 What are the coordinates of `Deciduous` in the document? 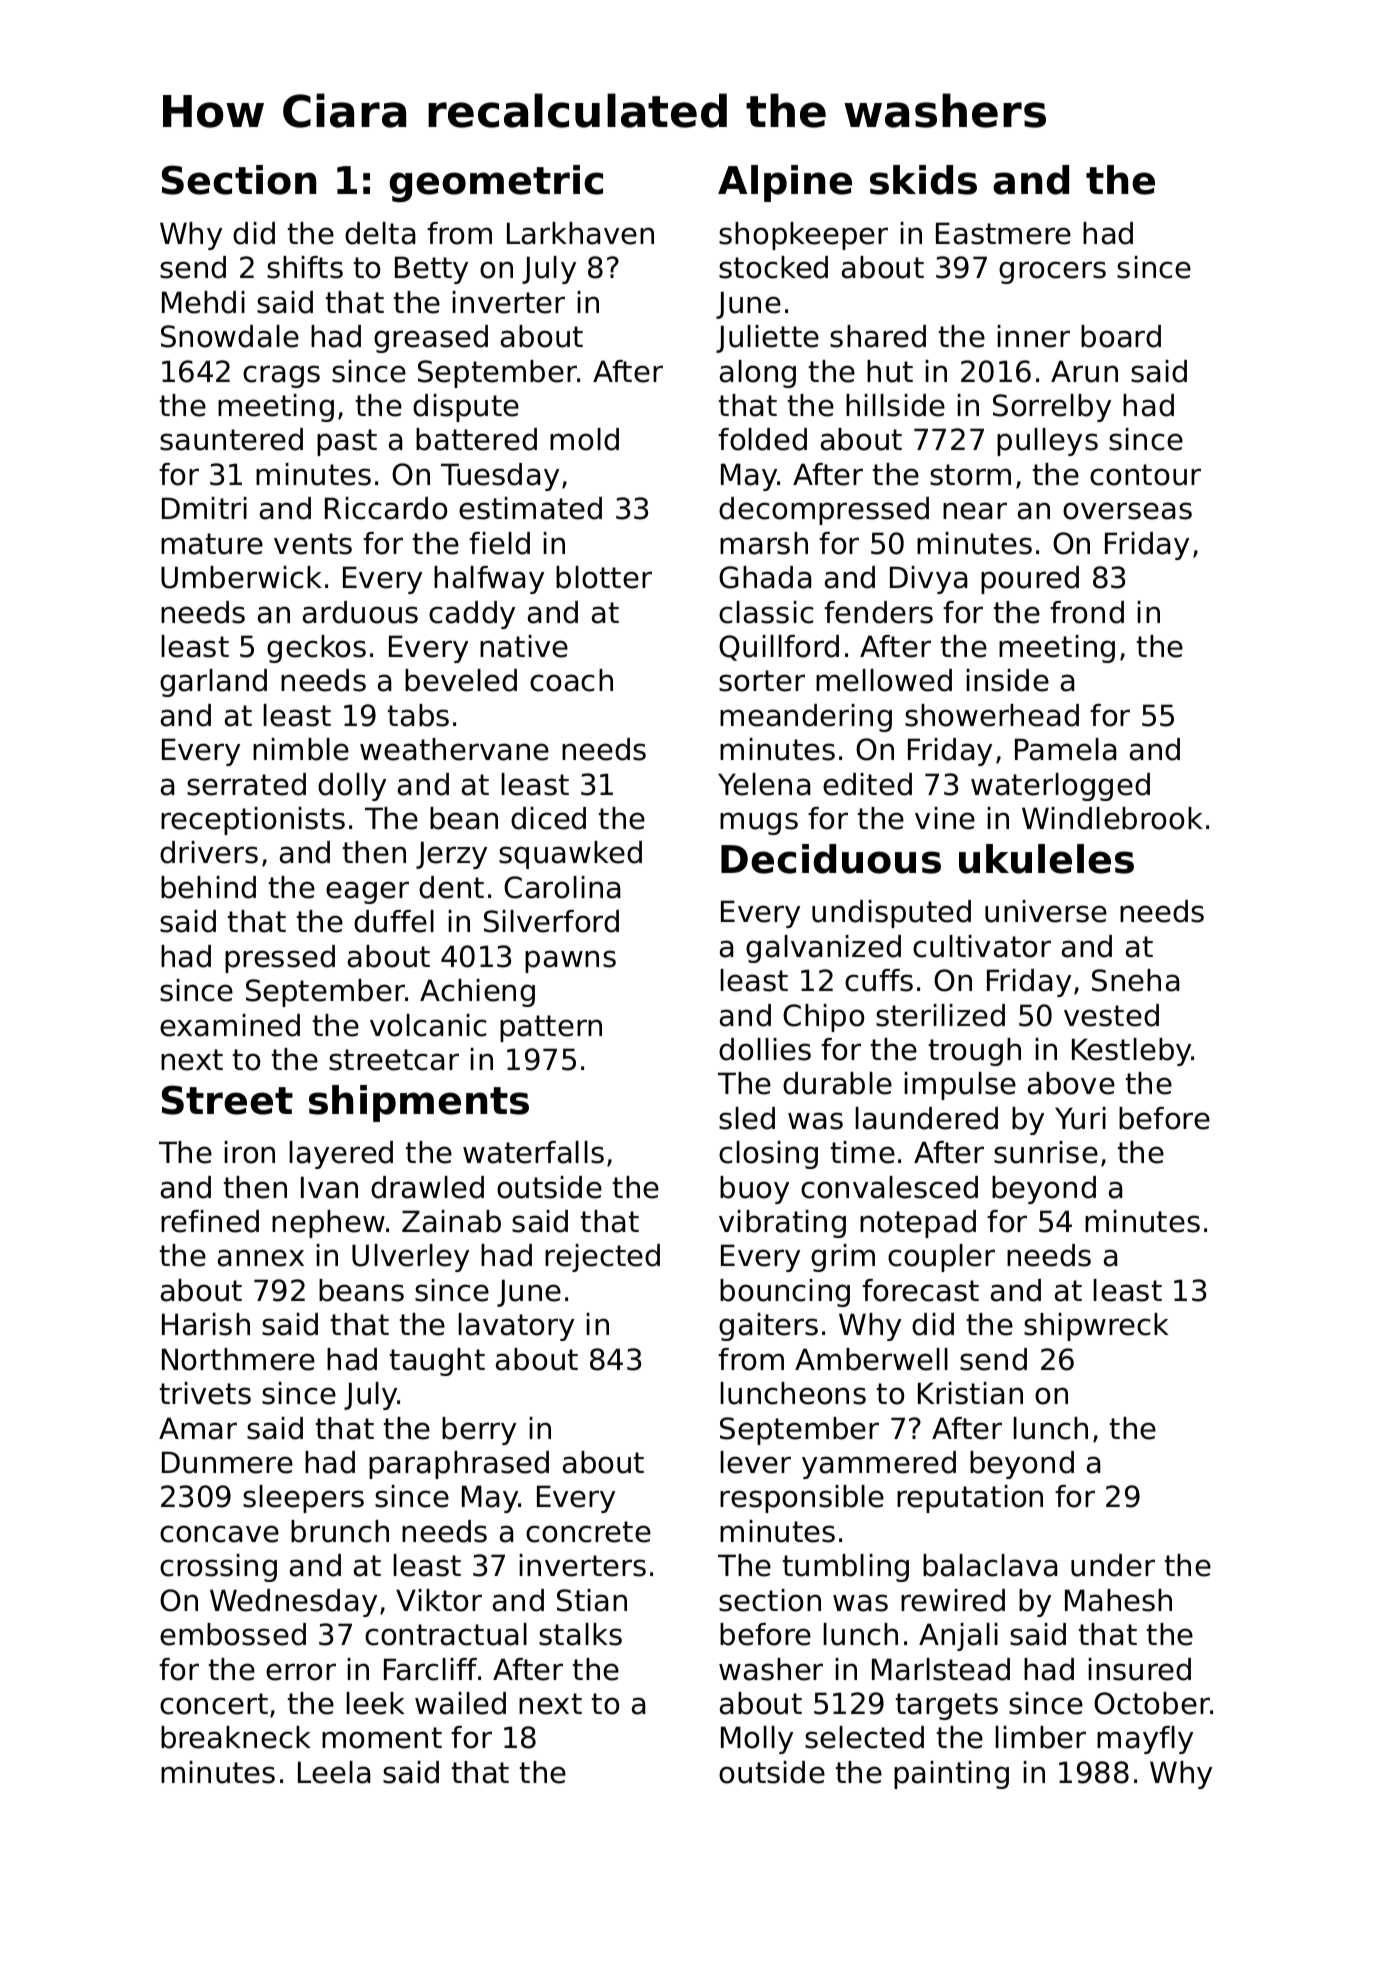 It's located at (831, 859).
